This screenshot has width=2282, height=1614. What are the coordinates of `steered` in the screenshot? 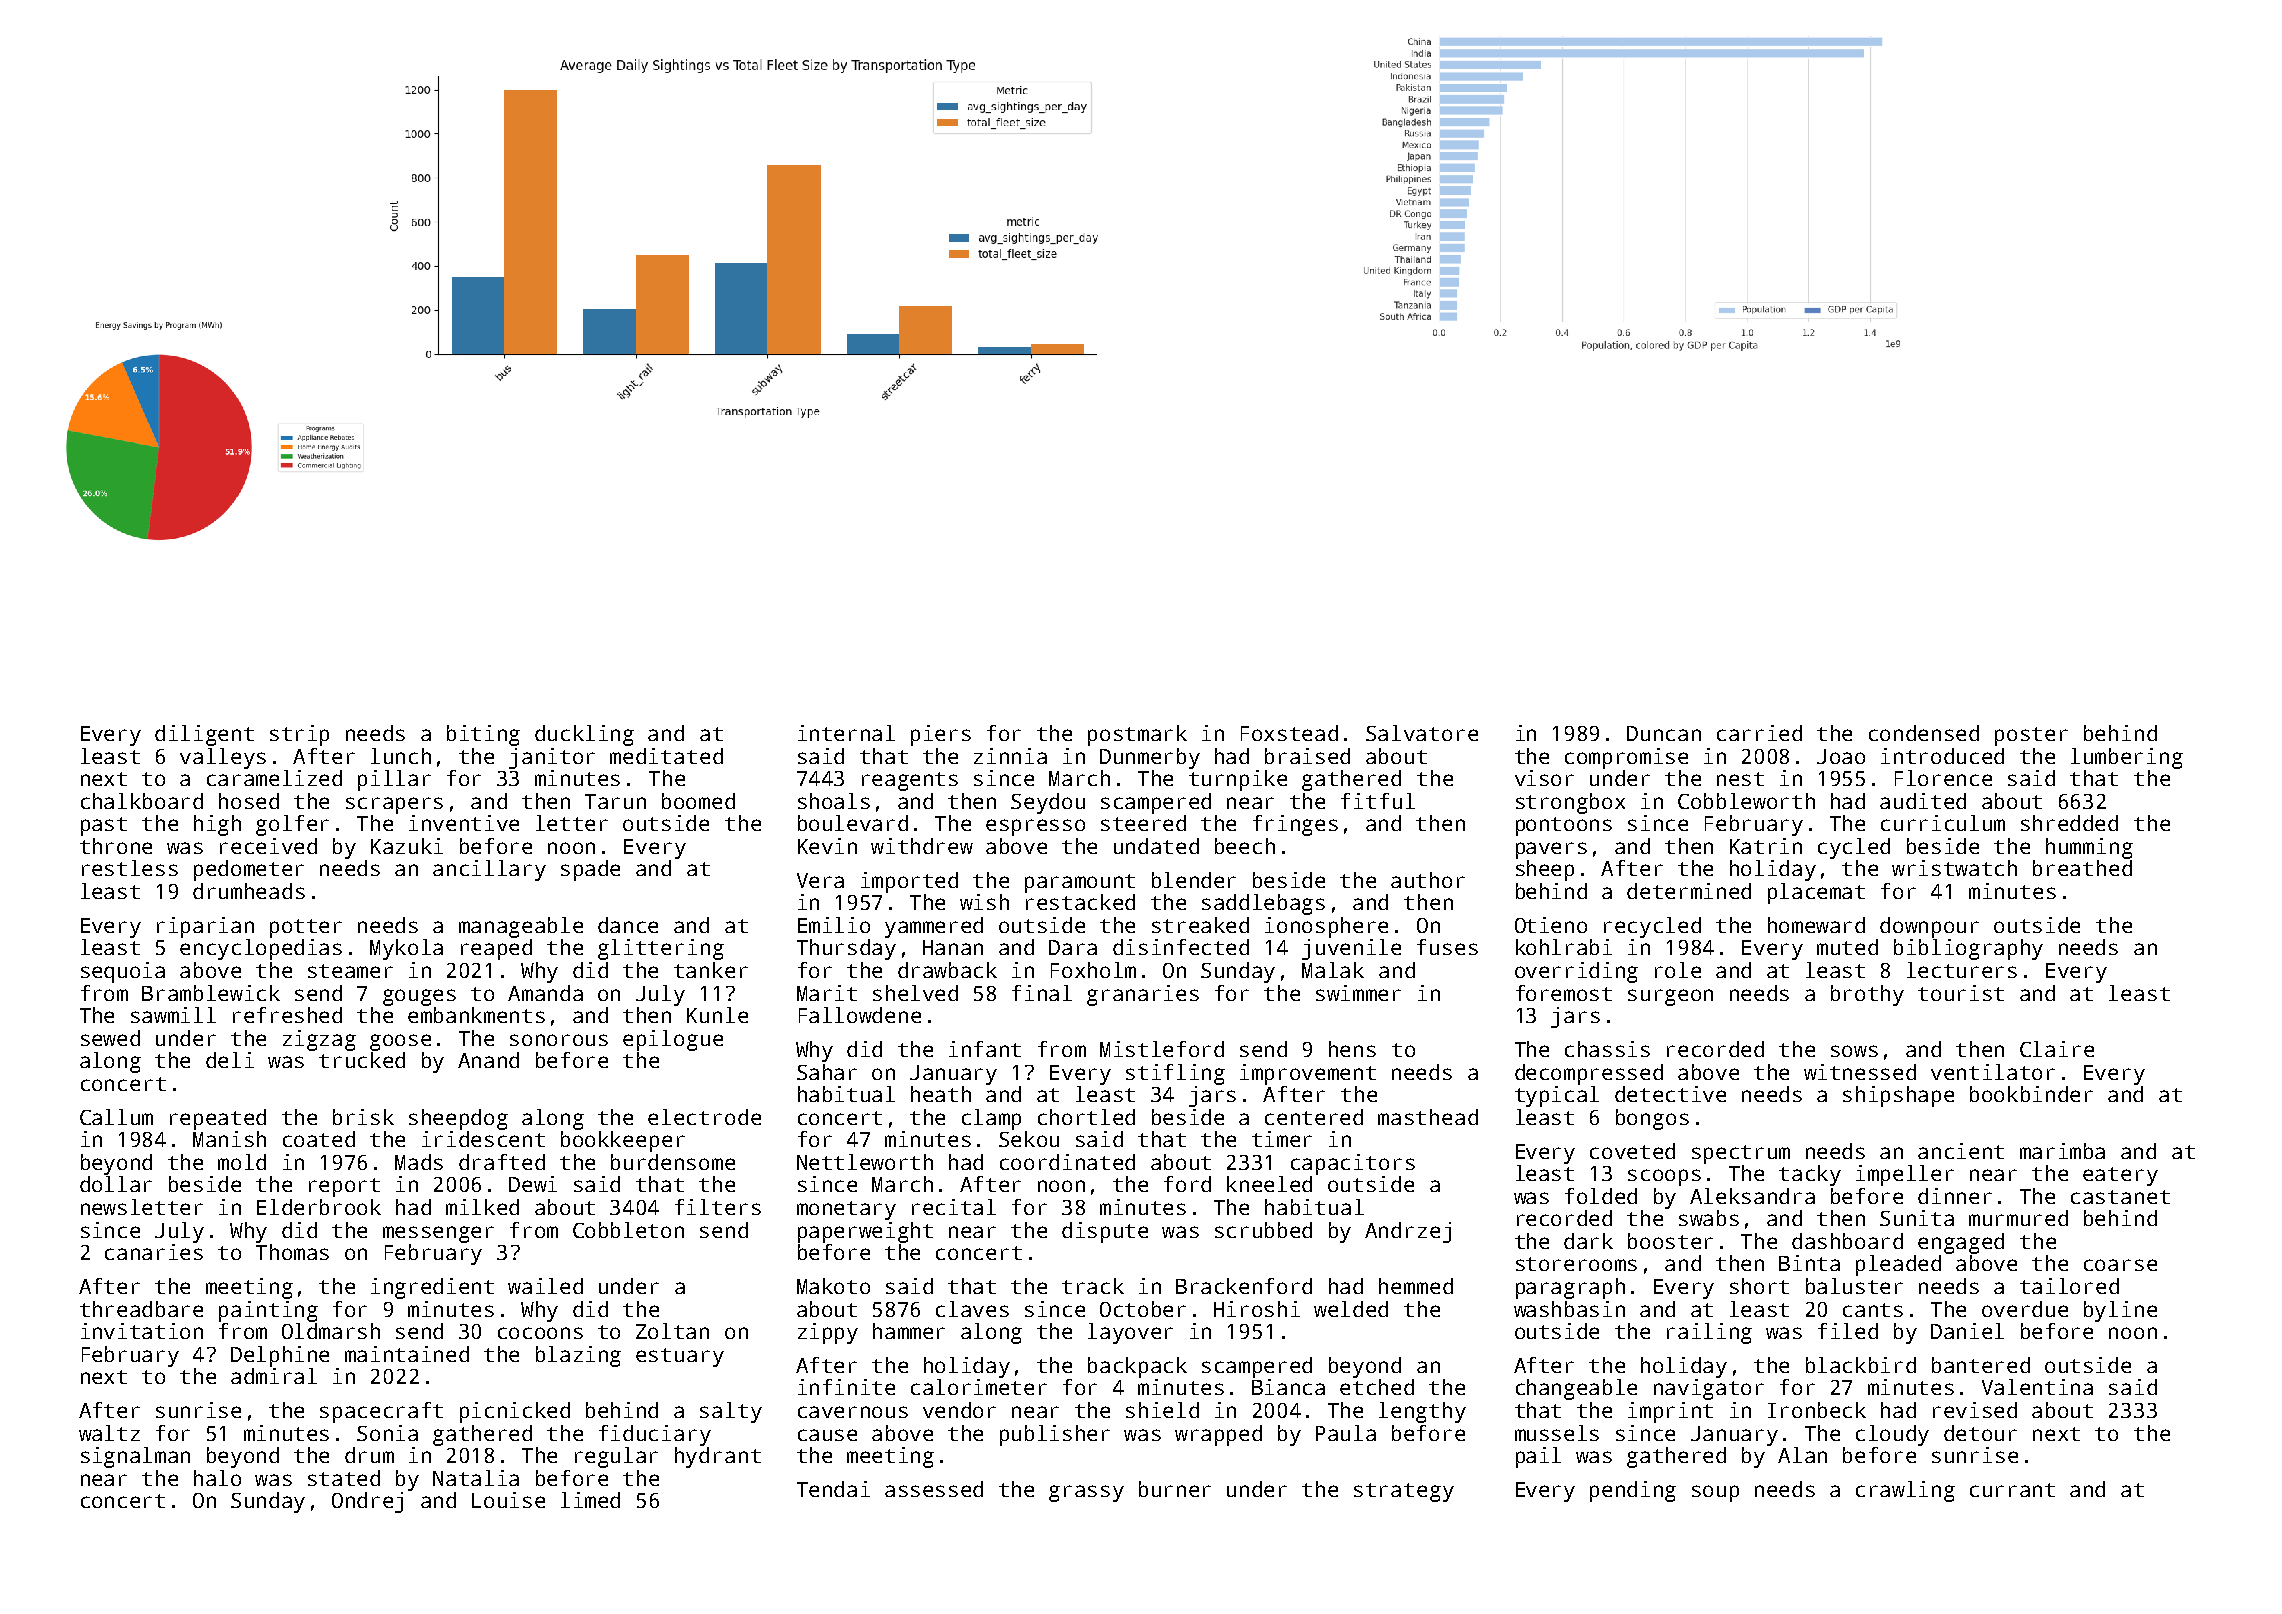 It's located at (1143, 823).
